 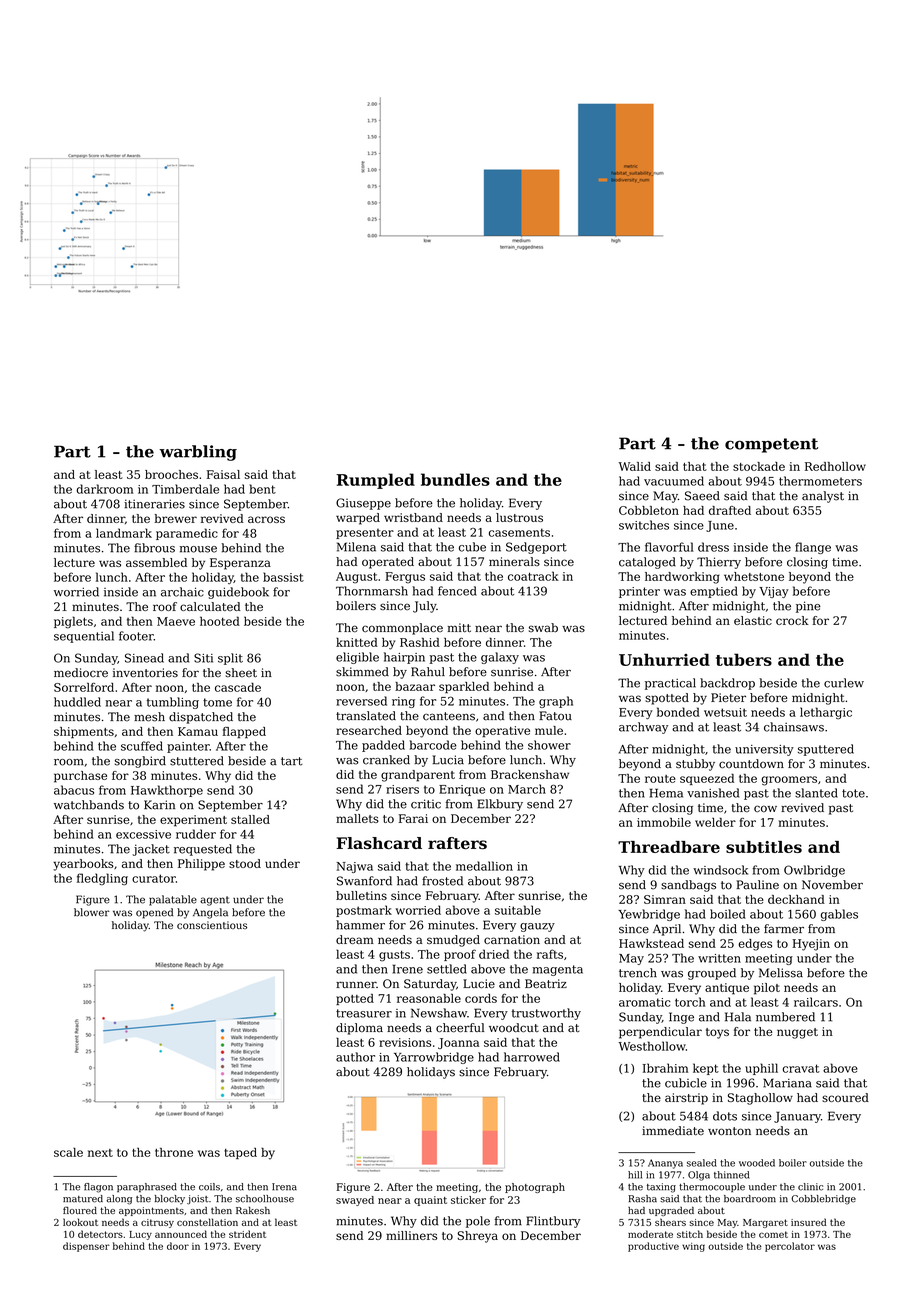 What do you see at coordinates (156, 562) in the screenshot?
I see `assembled` at bounding box center [156, 562].
